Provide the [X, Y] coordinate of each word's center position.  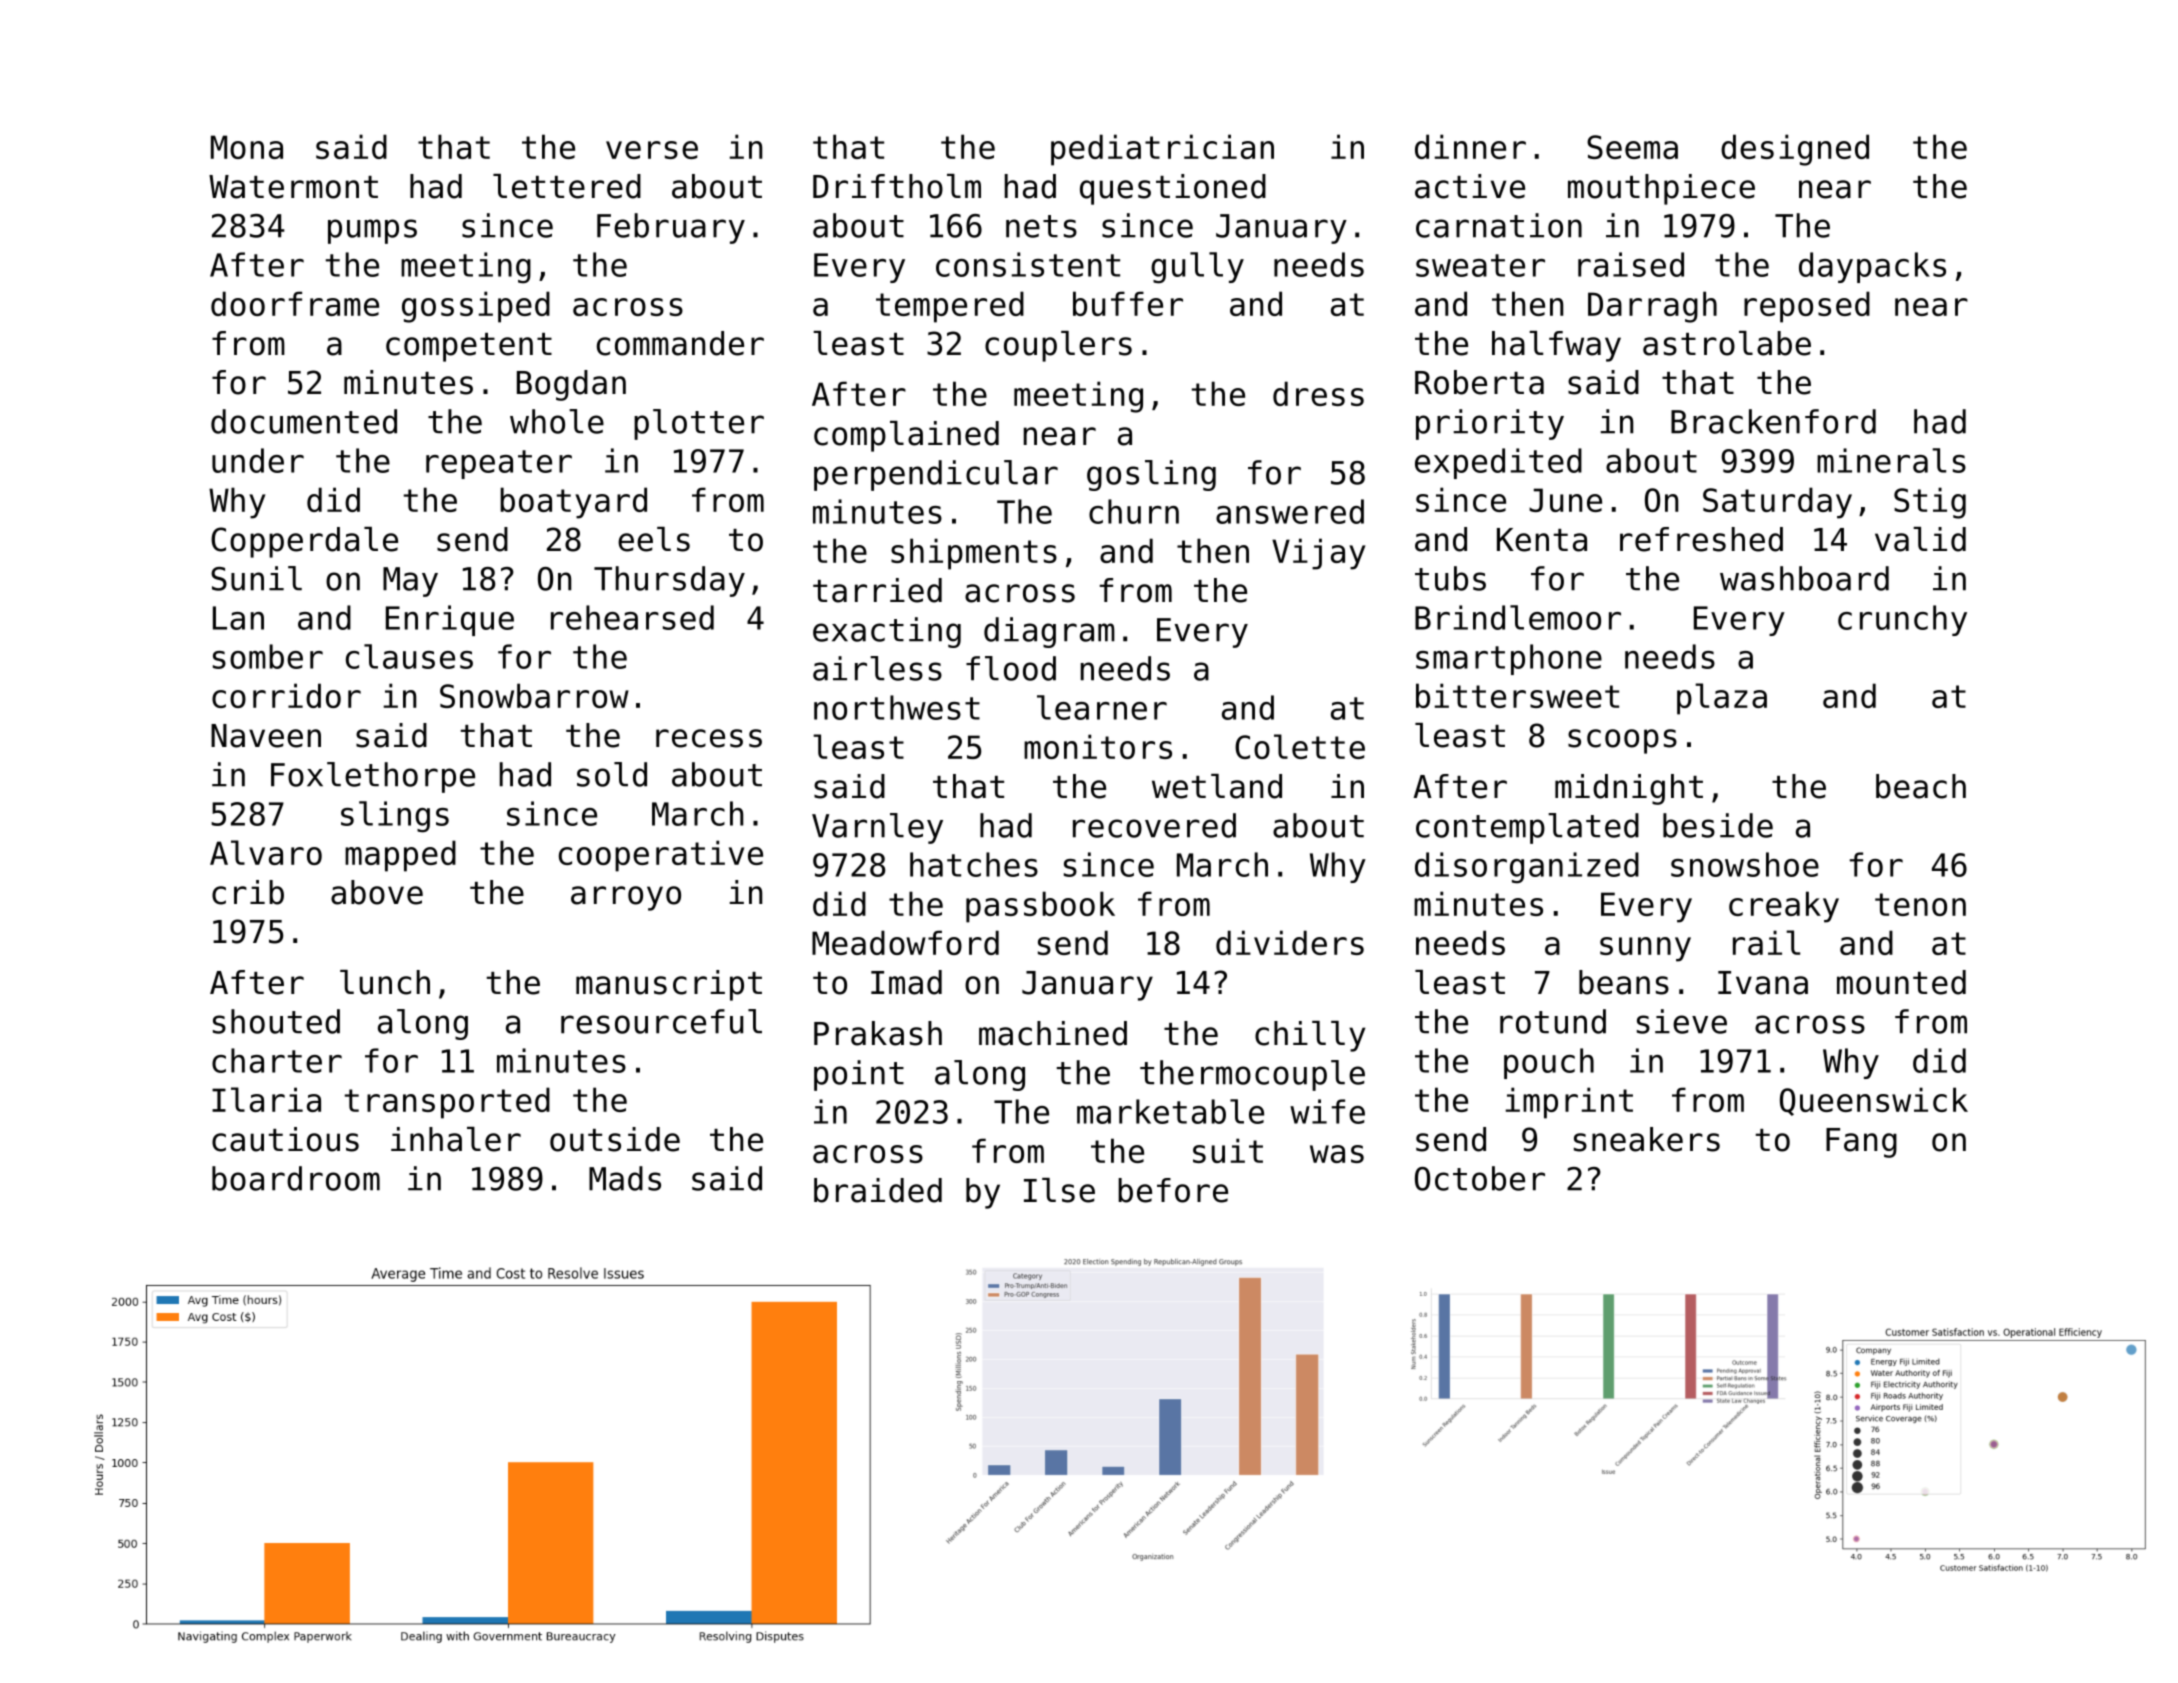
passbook [1040, 907]
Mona [247, 147]
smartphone [1509, 659]
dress [1318, 393]
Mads [625, 1178]
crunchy [1902, 620]
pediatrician [1162, 150]
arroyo [626, 898]
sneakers [1647, 1139]
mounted [1901, 982]
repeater [499, 464]
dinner [1470, 146]
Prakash [878, 1033]
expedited [1498, 463]
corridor [286, 695]
